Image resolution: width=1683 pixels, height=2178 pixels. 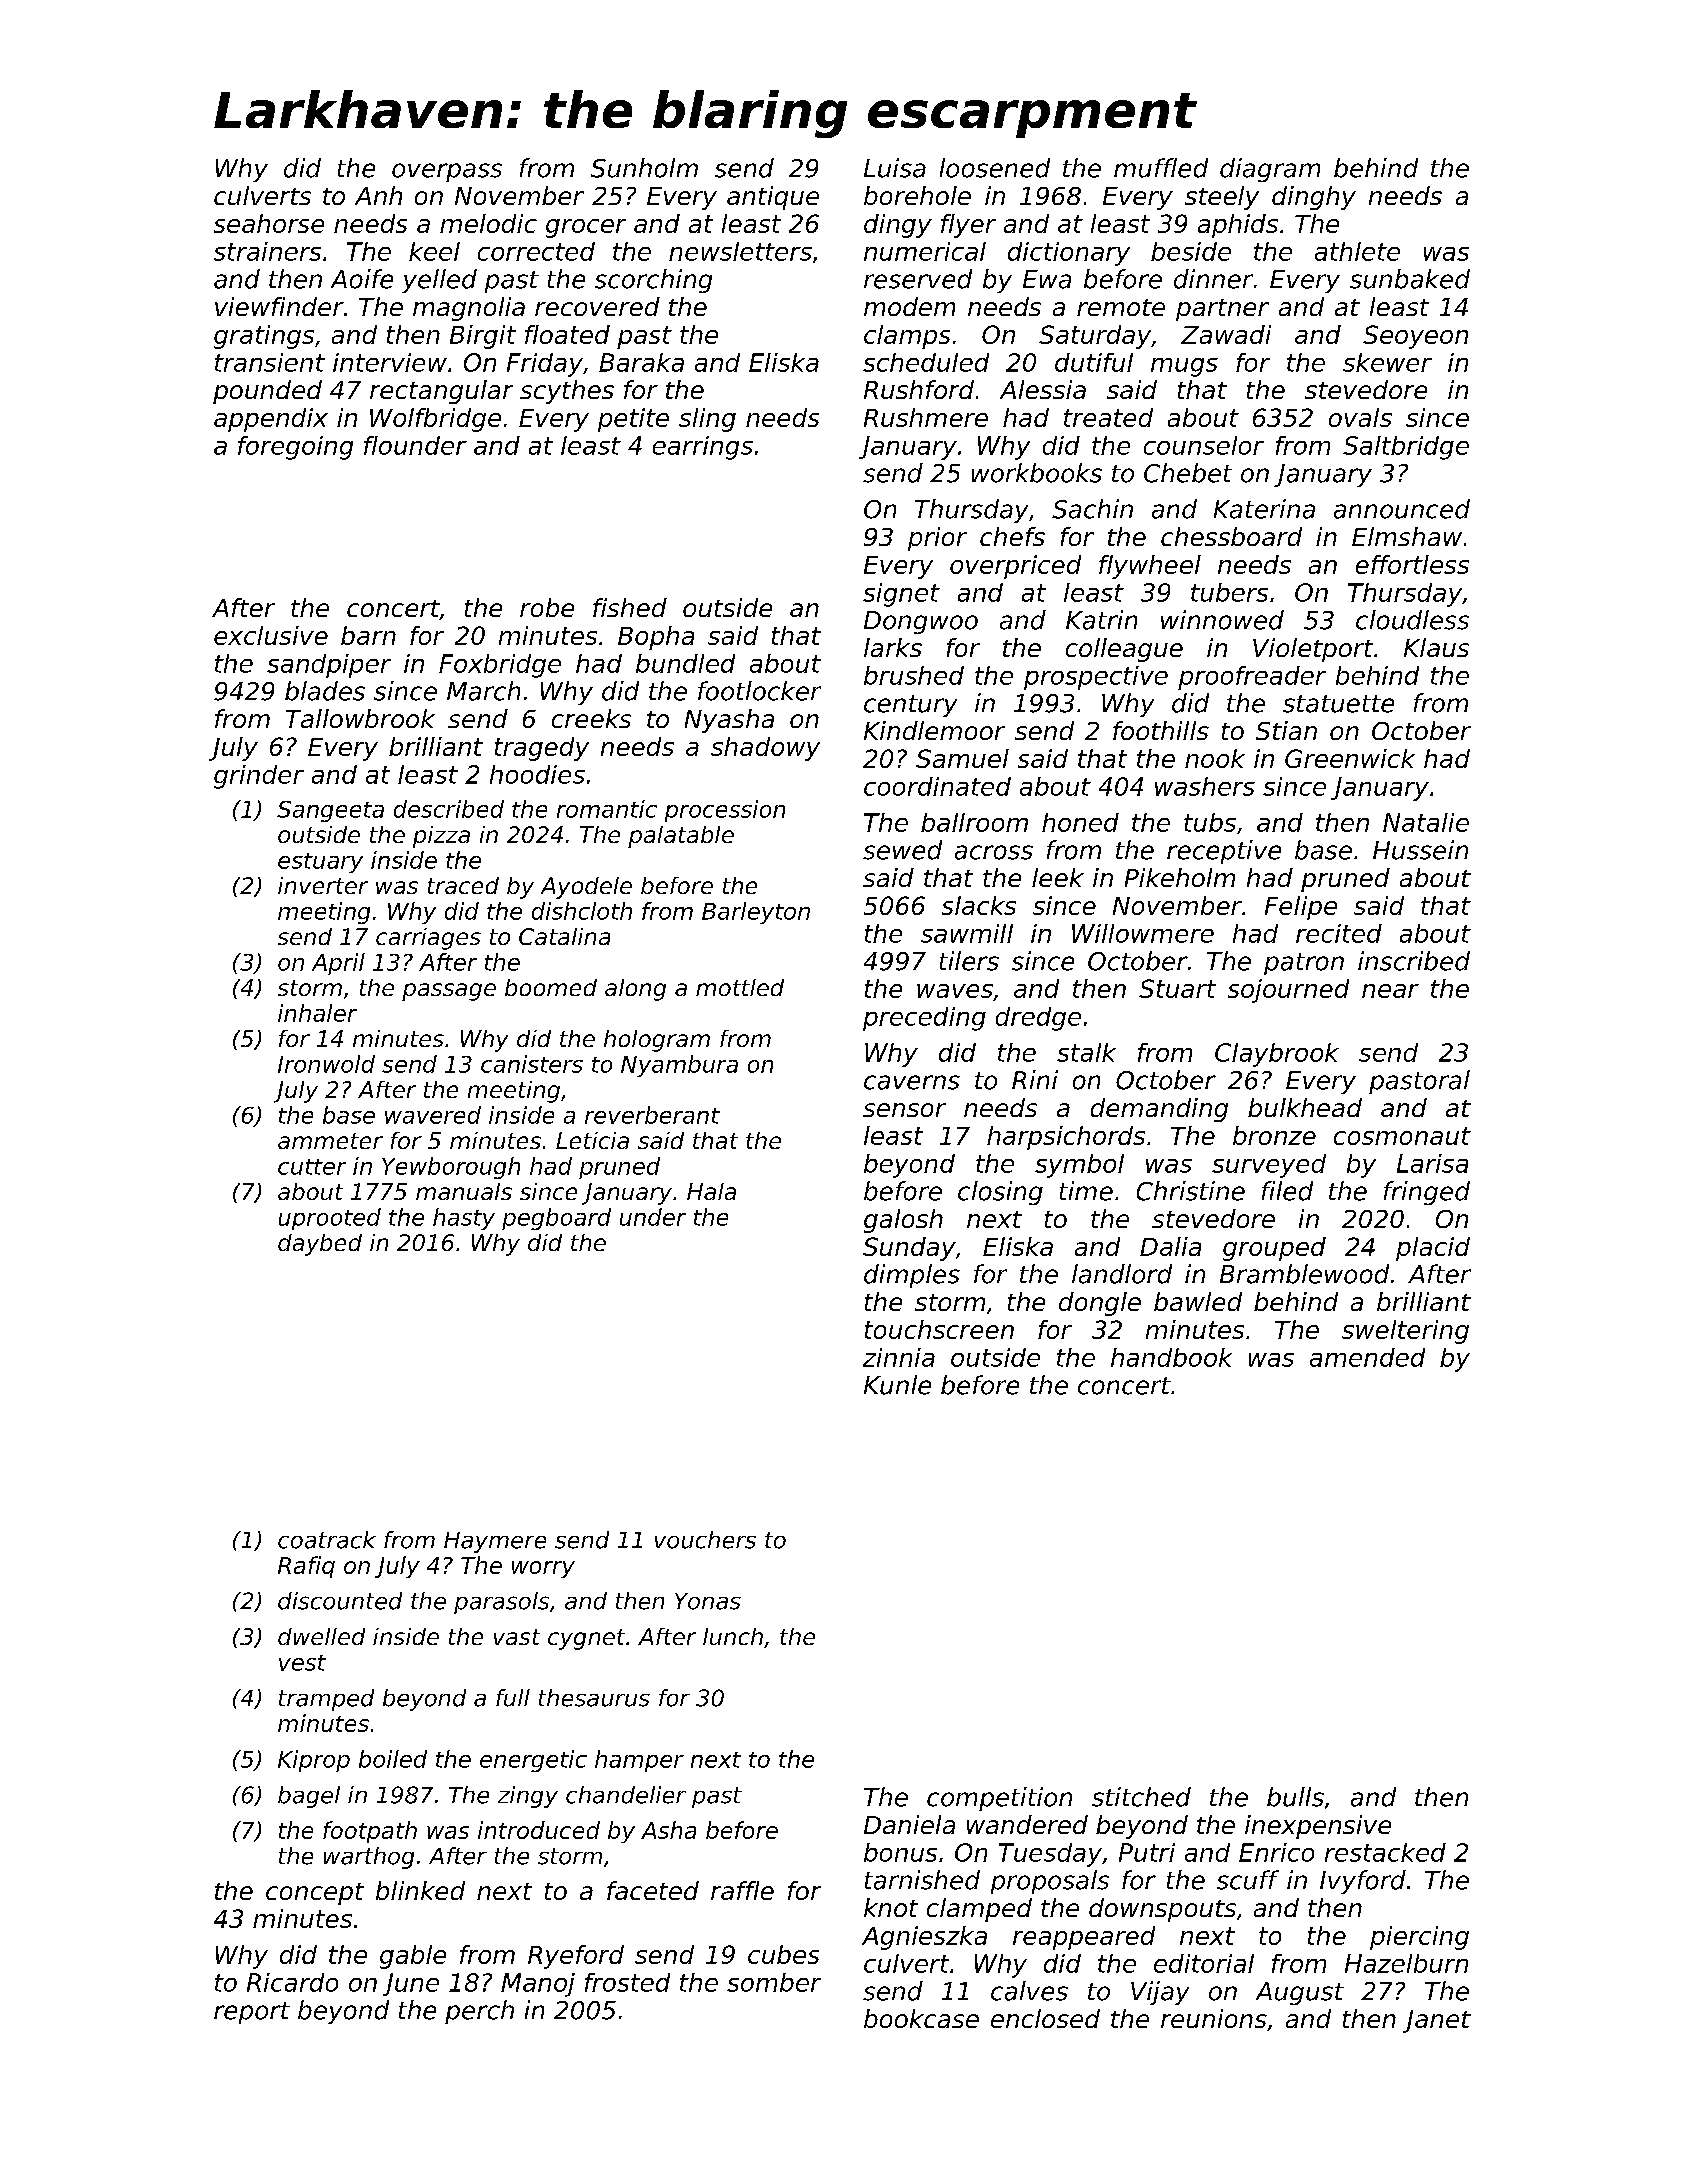 What do you see at coordinates (368, 635) in the image?
I see `barn` at bounding box center [368, 635].
